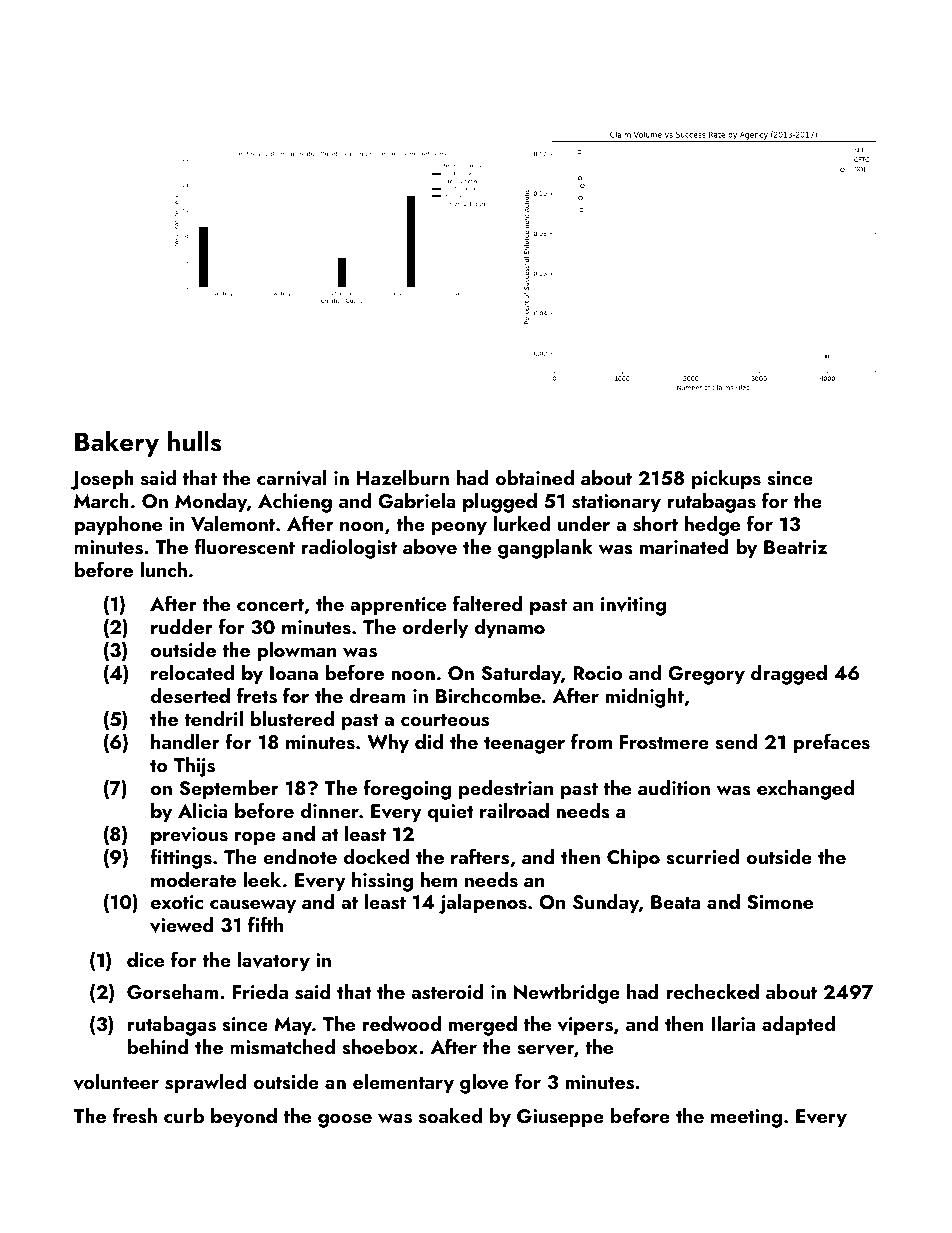 The image size is (952, 1233). I want to click on apprentice, so click(398, 606).
